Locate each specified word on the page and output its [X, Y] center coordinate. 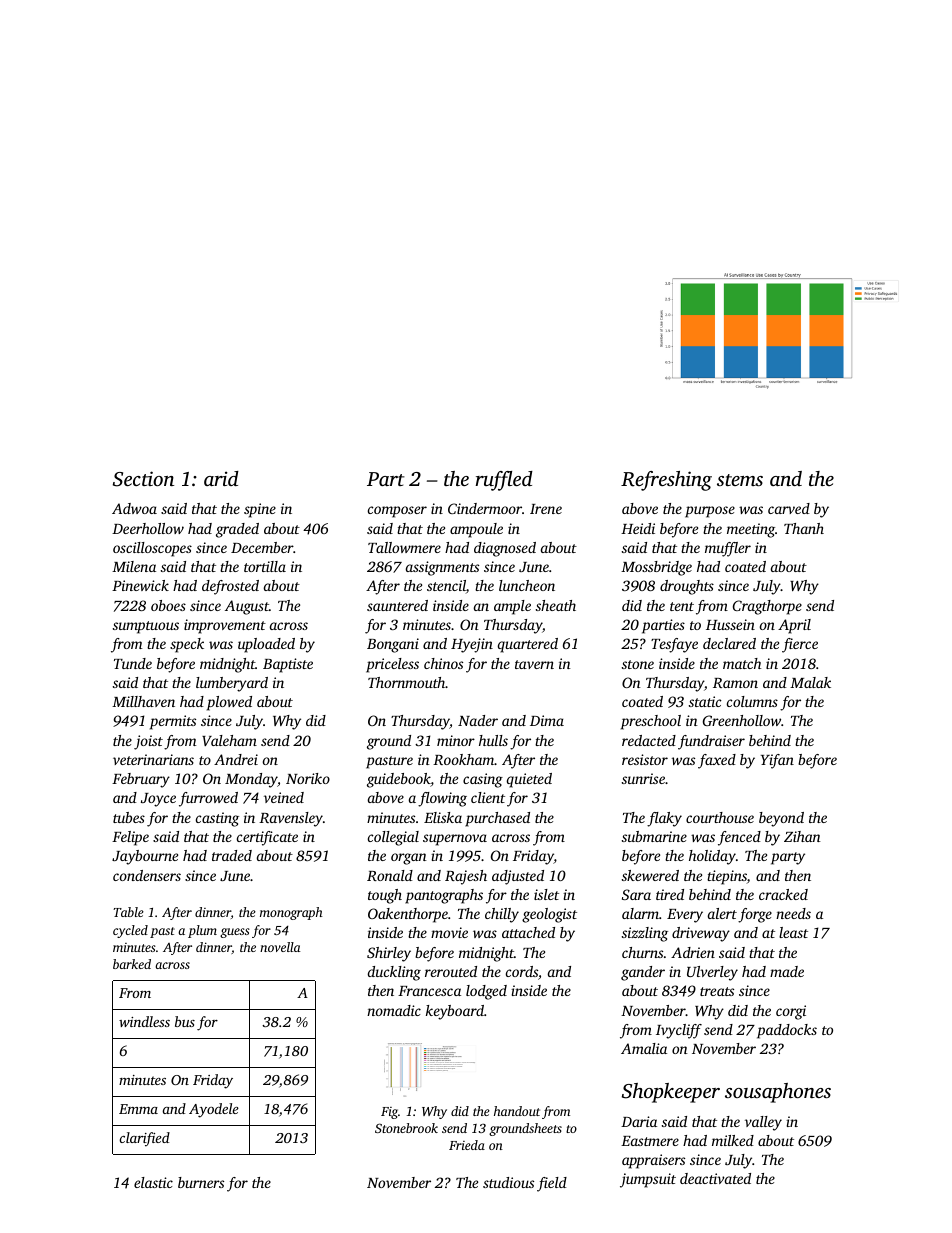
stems [740, 480]
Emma [138, 1109]
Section [143, 479]
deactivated [715, 1178]
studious [508, 1182]
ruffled [504, 481]
